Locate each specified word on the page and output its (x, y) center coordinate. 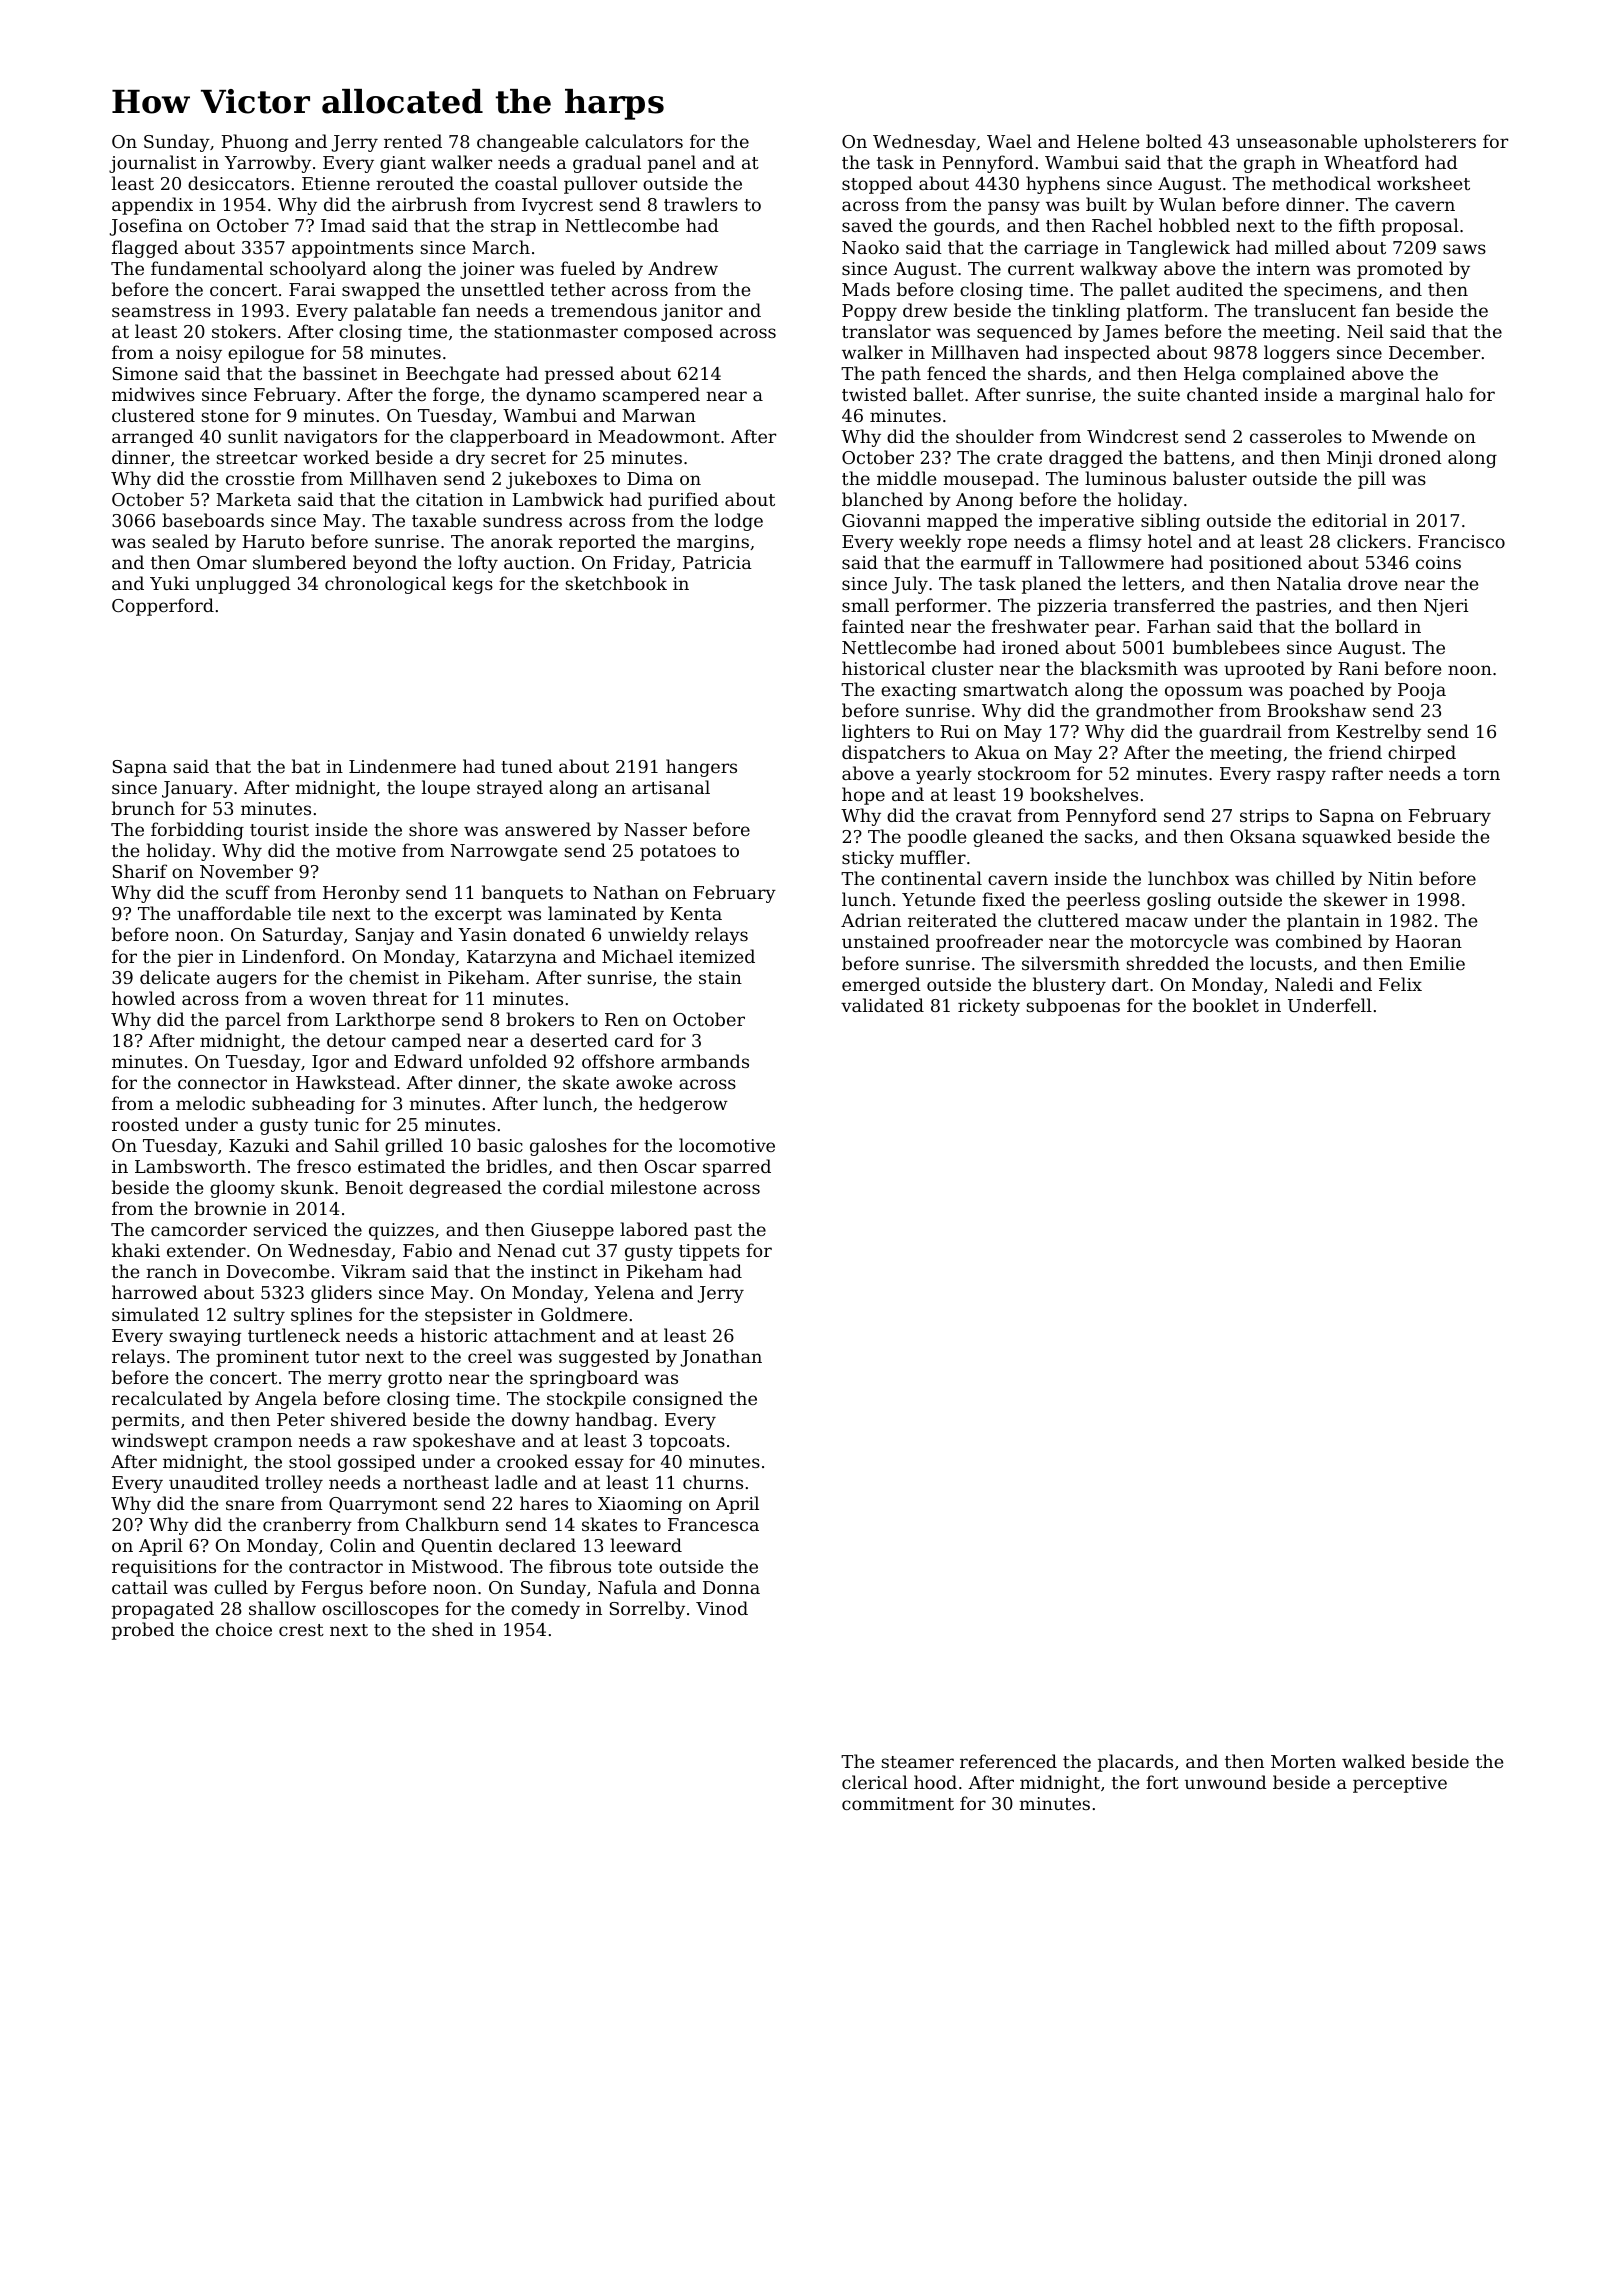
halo (1444, 394)
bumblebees (1226, 647)
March (501, 247)
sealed (180, 541)
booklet (1226, 1005)
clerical (875, 1782)
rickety (989, 1007)
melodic (210, 1103)
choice (244, 1629)
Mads (866, 289)
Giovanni (881, 520)
